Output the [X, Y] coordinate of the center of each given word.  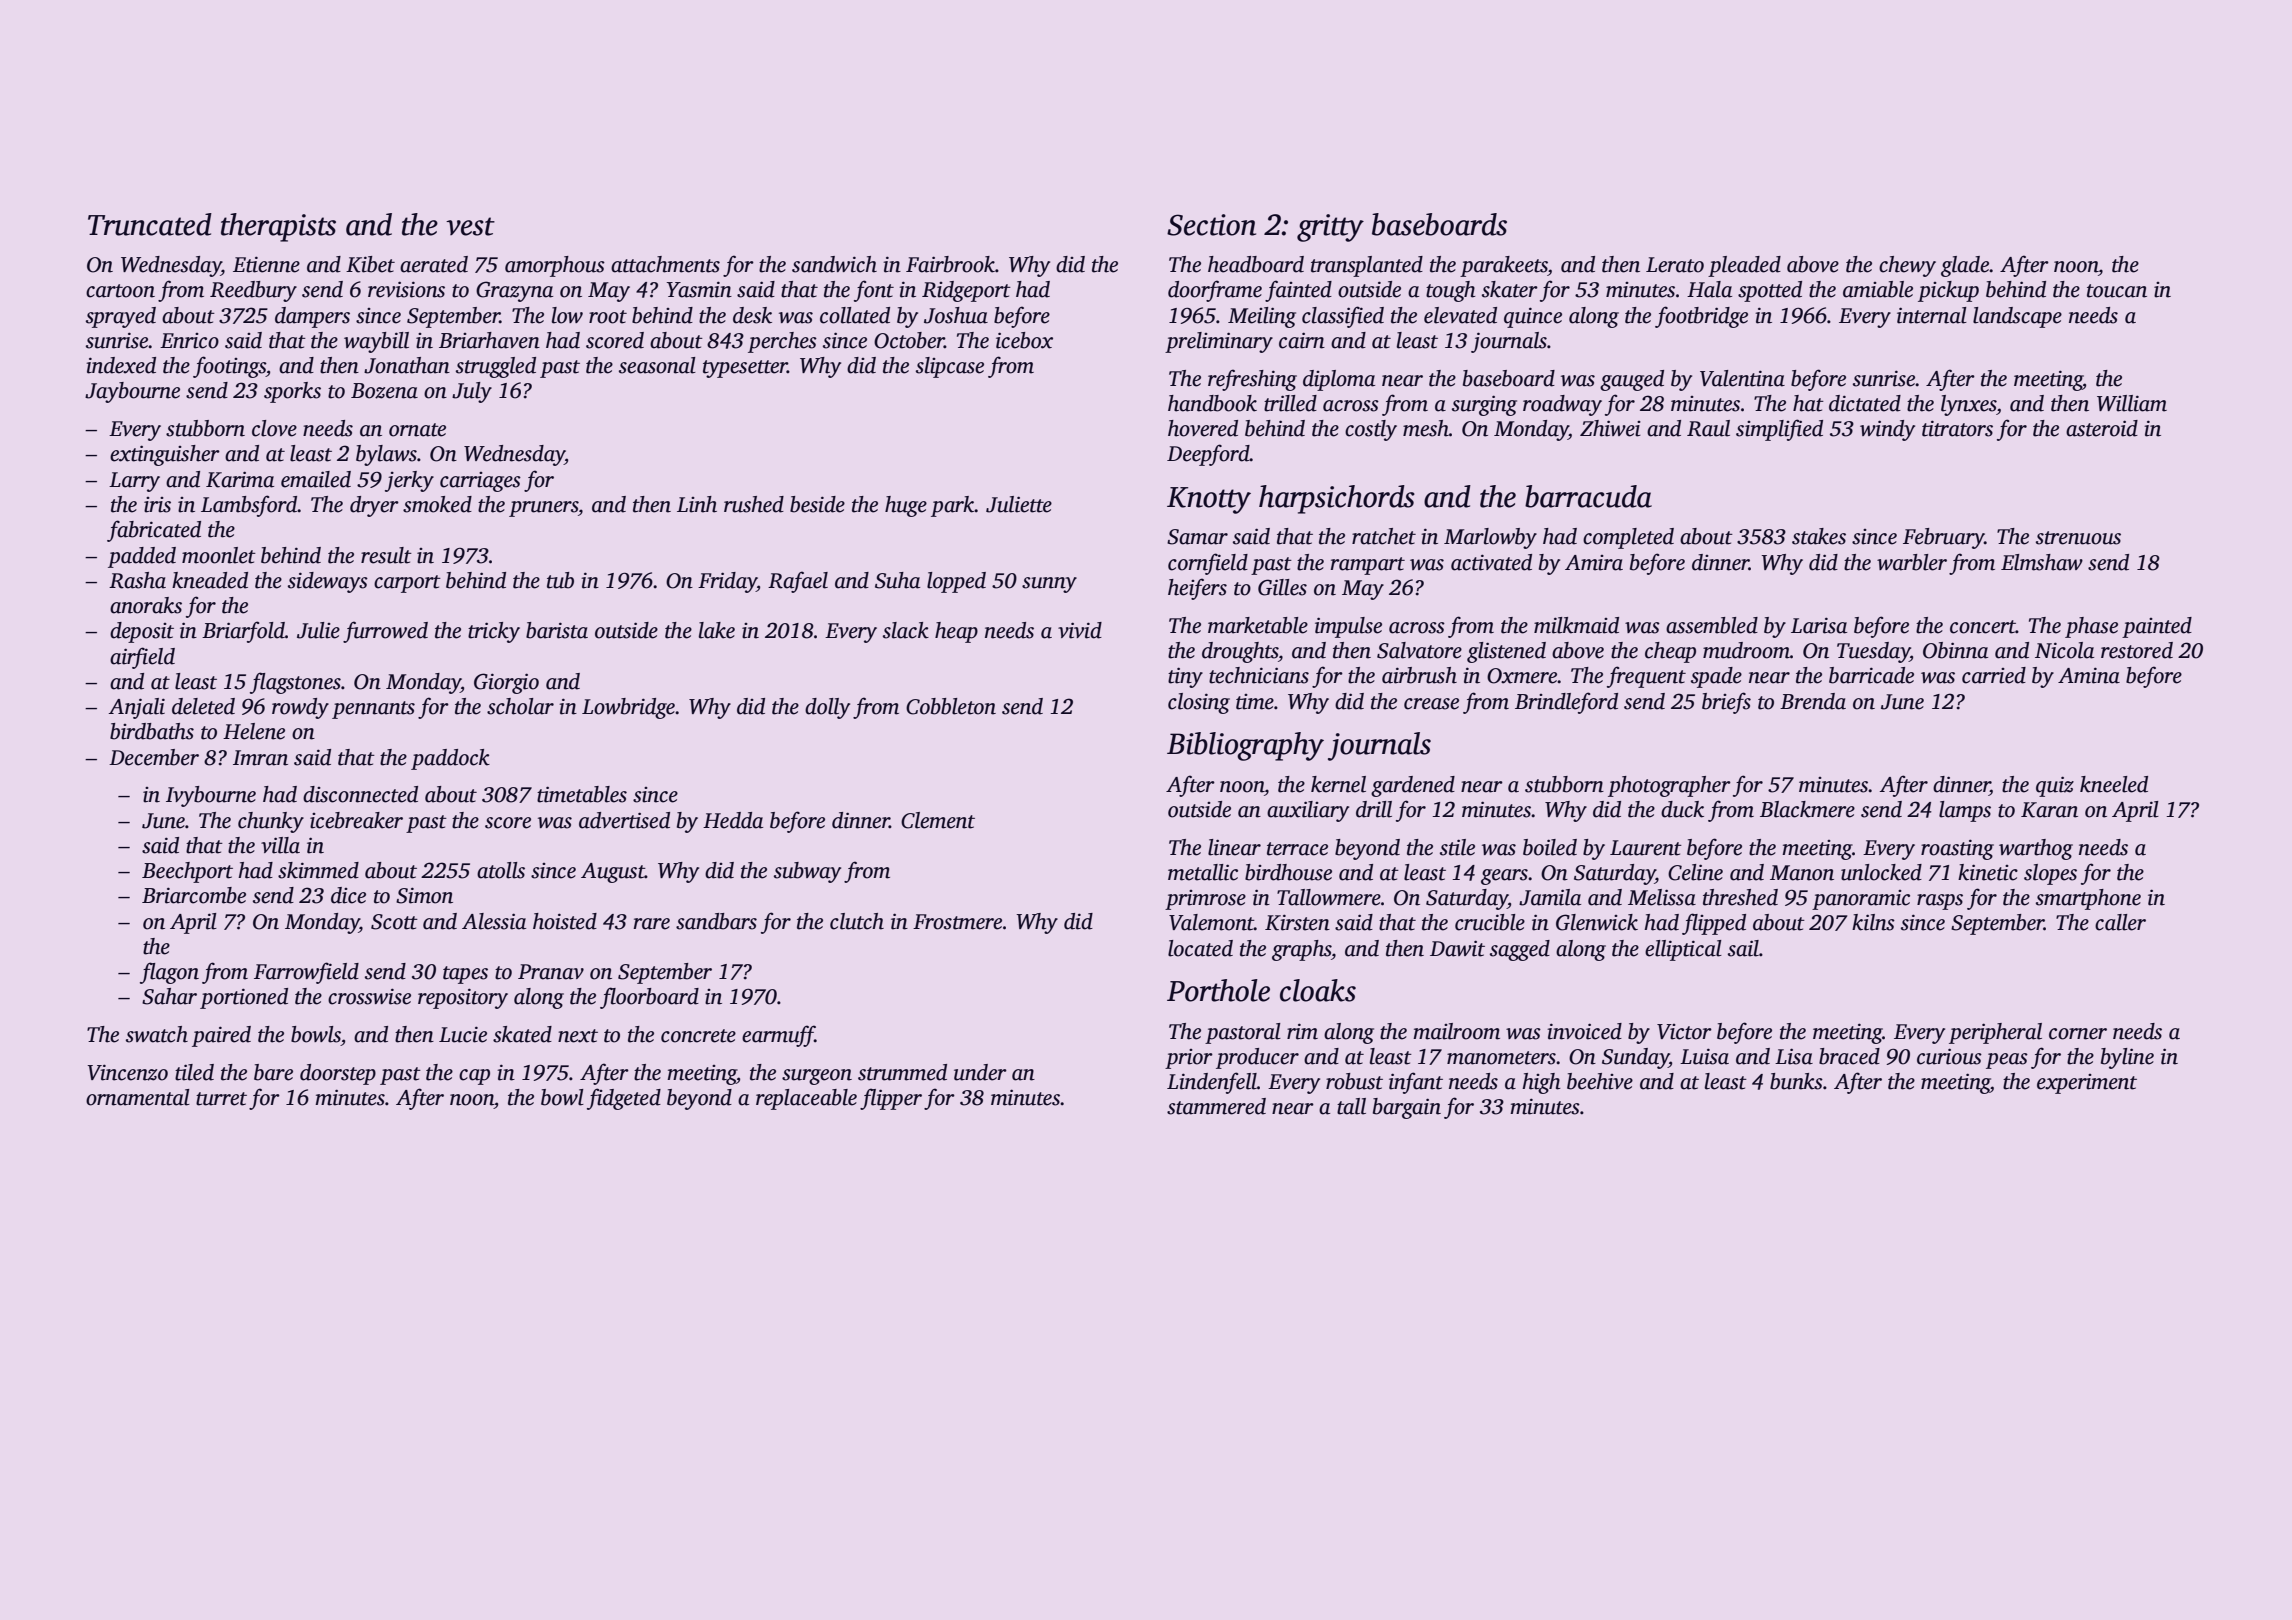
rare [651, 924]
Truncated [150, 224]
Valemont [1211, 922]
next [578, 1036]
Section [1211, 225]
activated [1491, 562]
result [386, 555]
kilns [1873, 922]
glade [1965, 266]
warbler [1912, 562]
